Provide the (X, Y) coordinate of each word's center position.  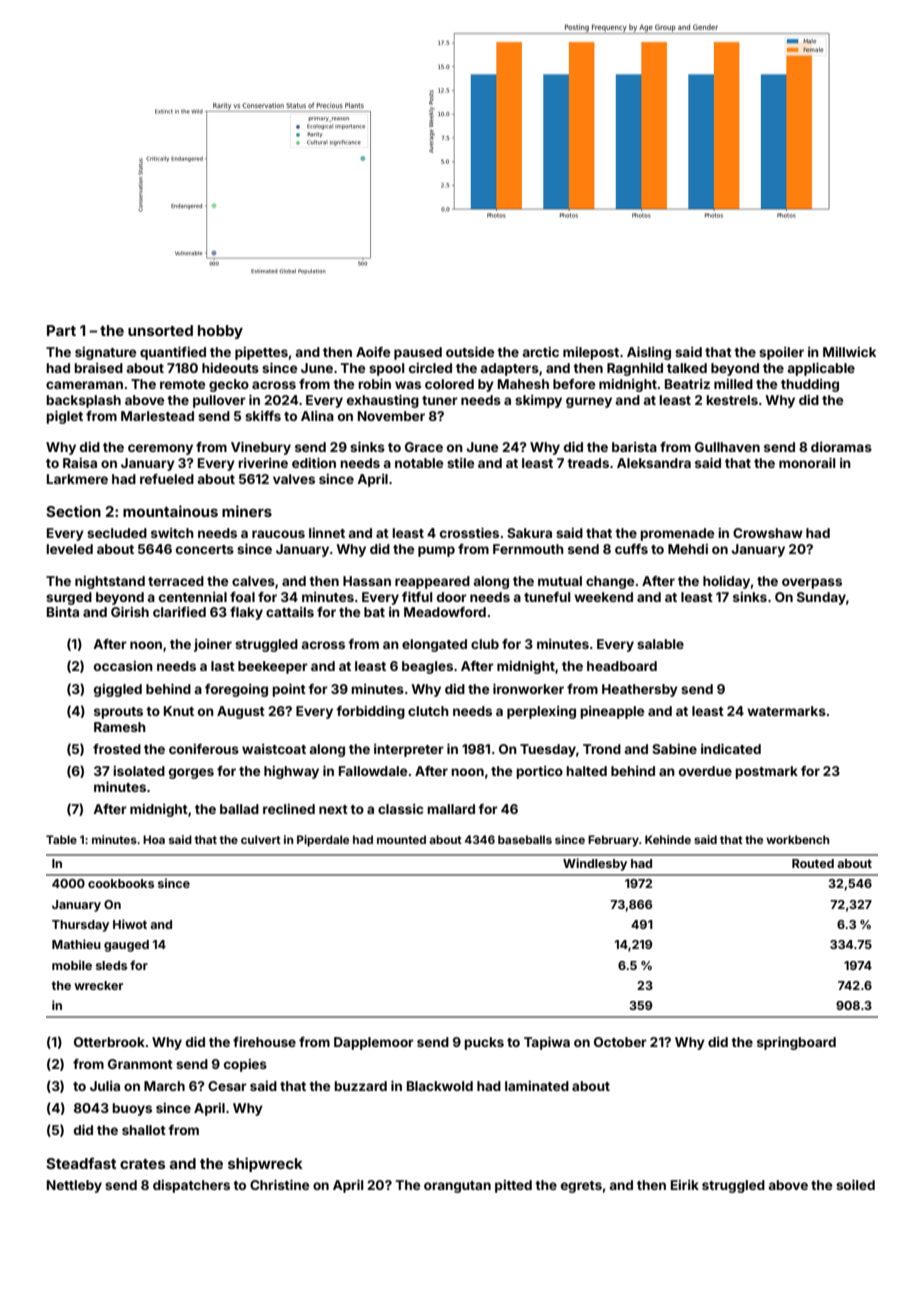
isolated (139, 771)
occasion (123, 666)
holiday (726, 582)
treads (588, 463)
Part (61, 330)
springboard (796, 1043)
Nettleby (74, 1186)
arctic (540, 352)
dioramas (841, 447)
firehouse (264, 1042)
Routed (813, 863)
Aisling (649, 353)
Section (73, 511)
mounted (401, 839)
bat (374, 612)
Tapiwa (547, 1043)
